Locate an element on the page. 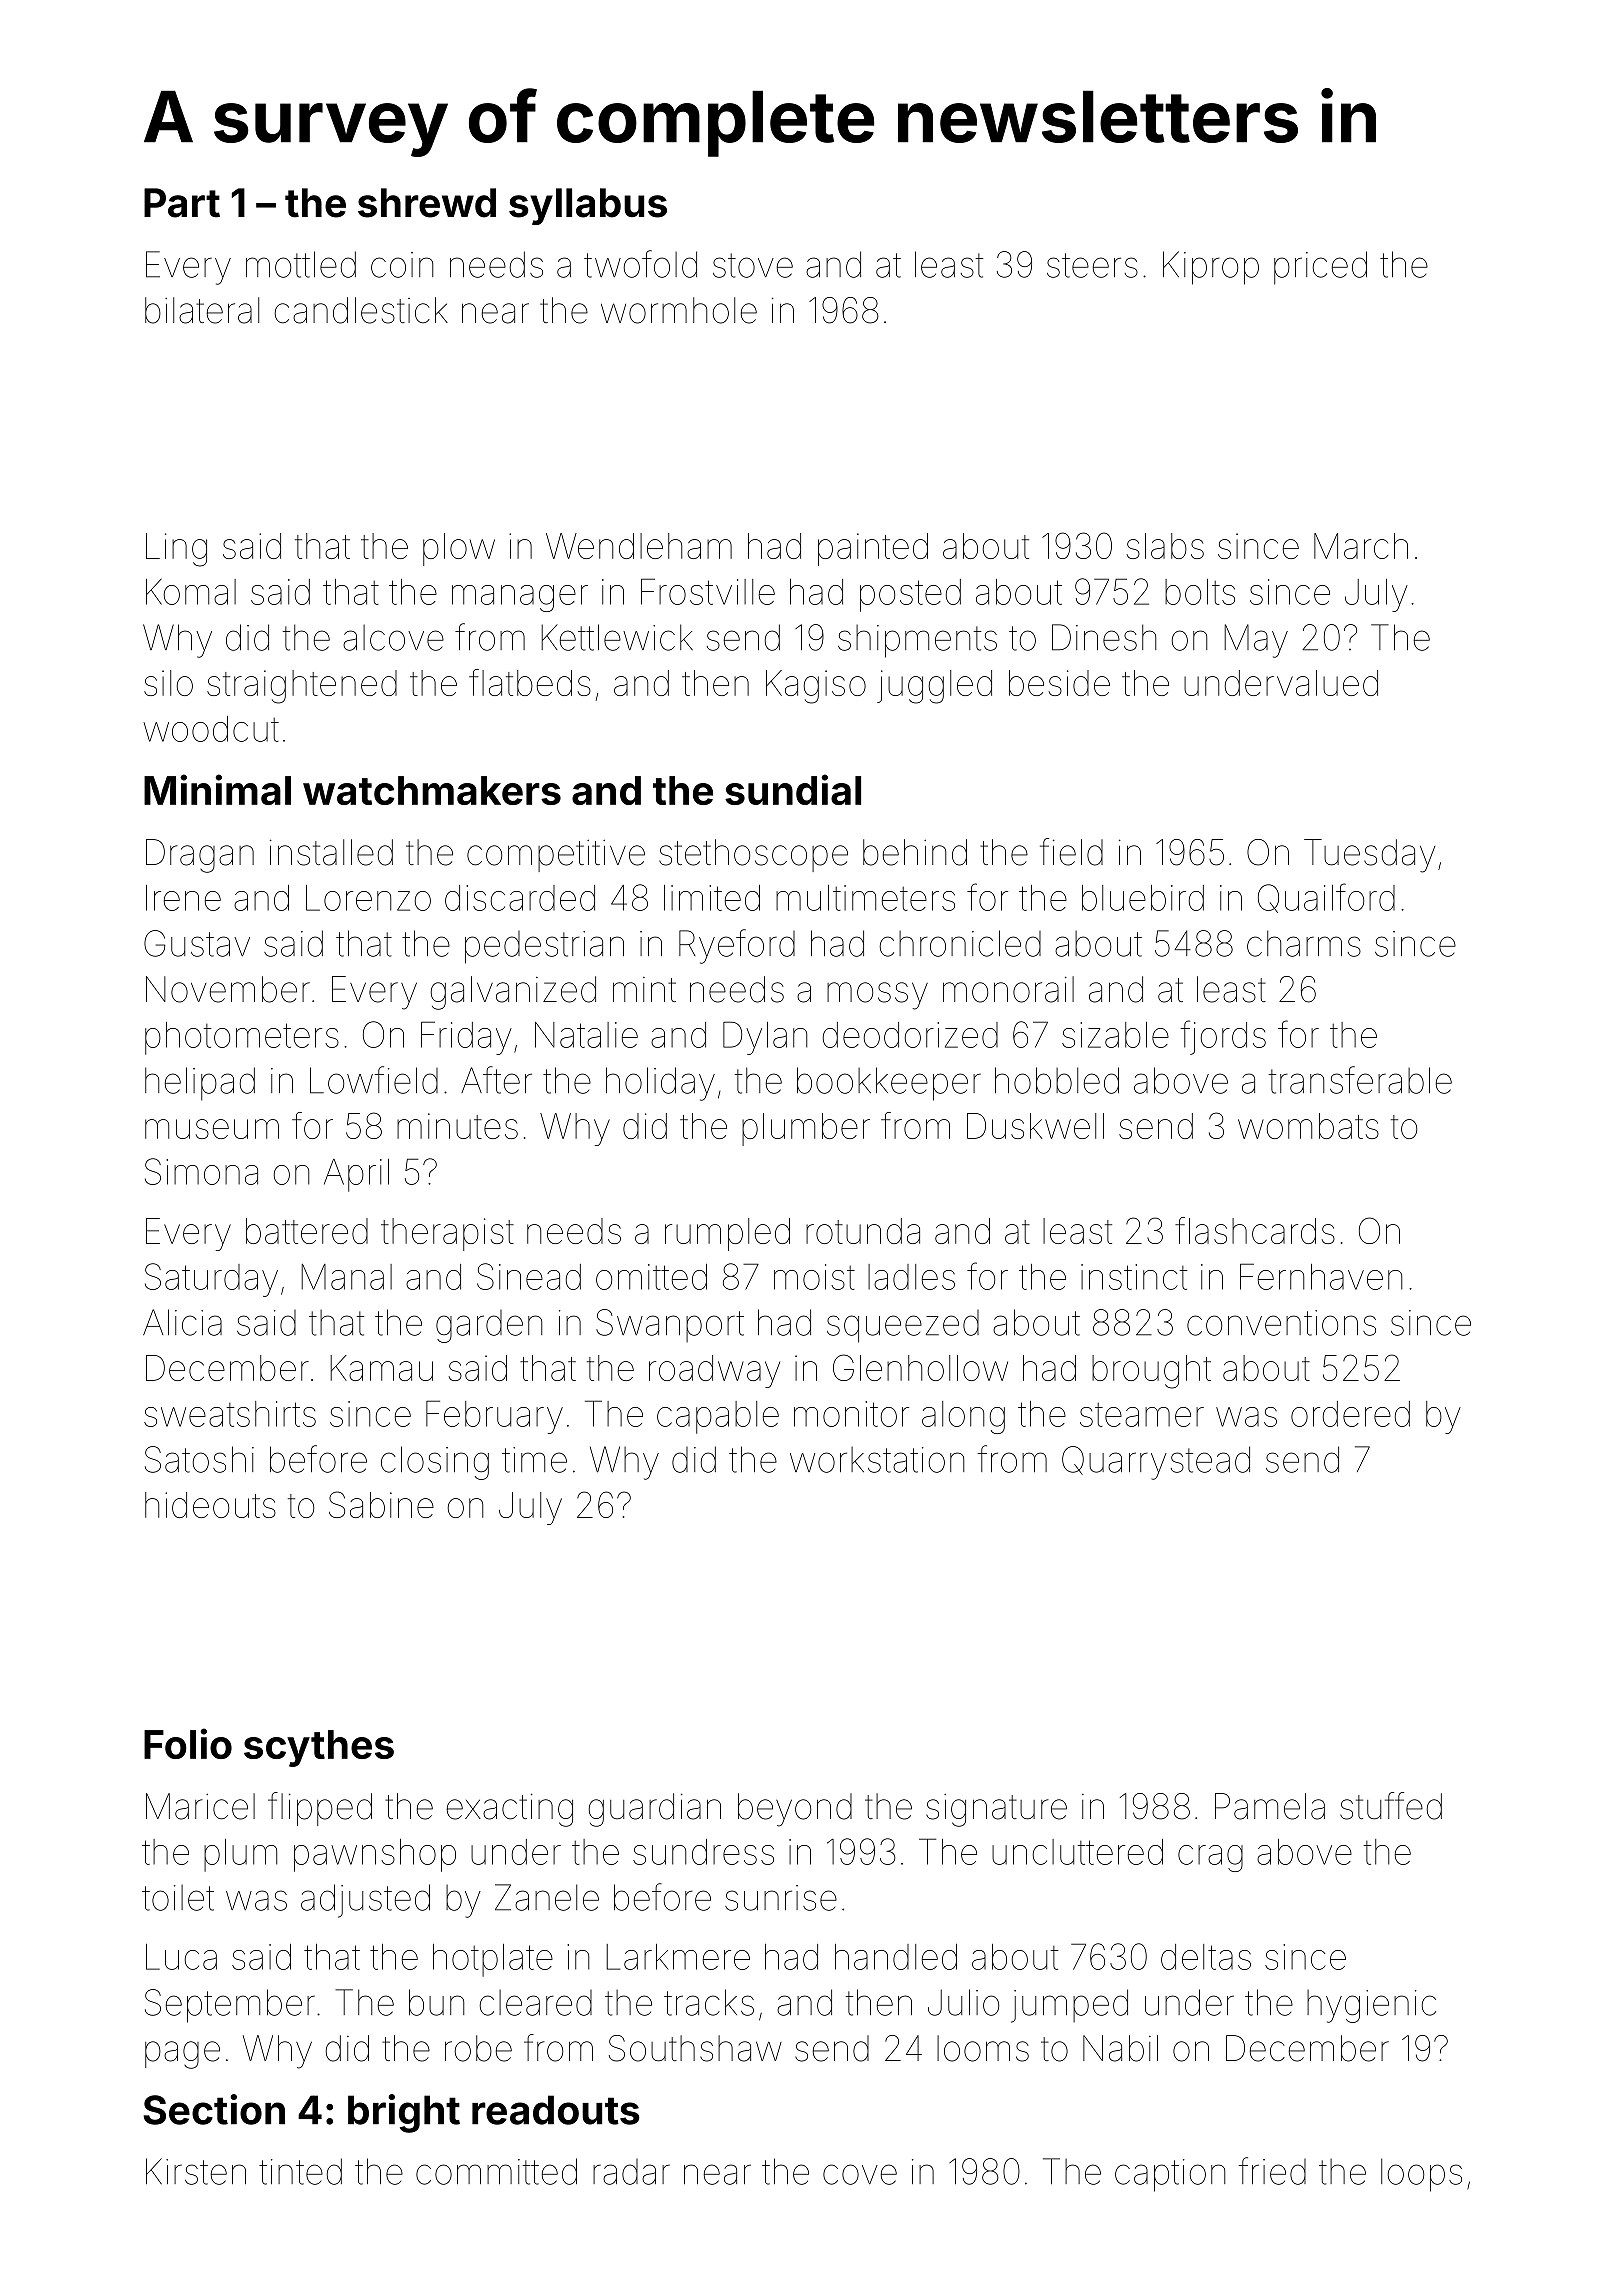  beyond is located at coordinates (795, 1810).
